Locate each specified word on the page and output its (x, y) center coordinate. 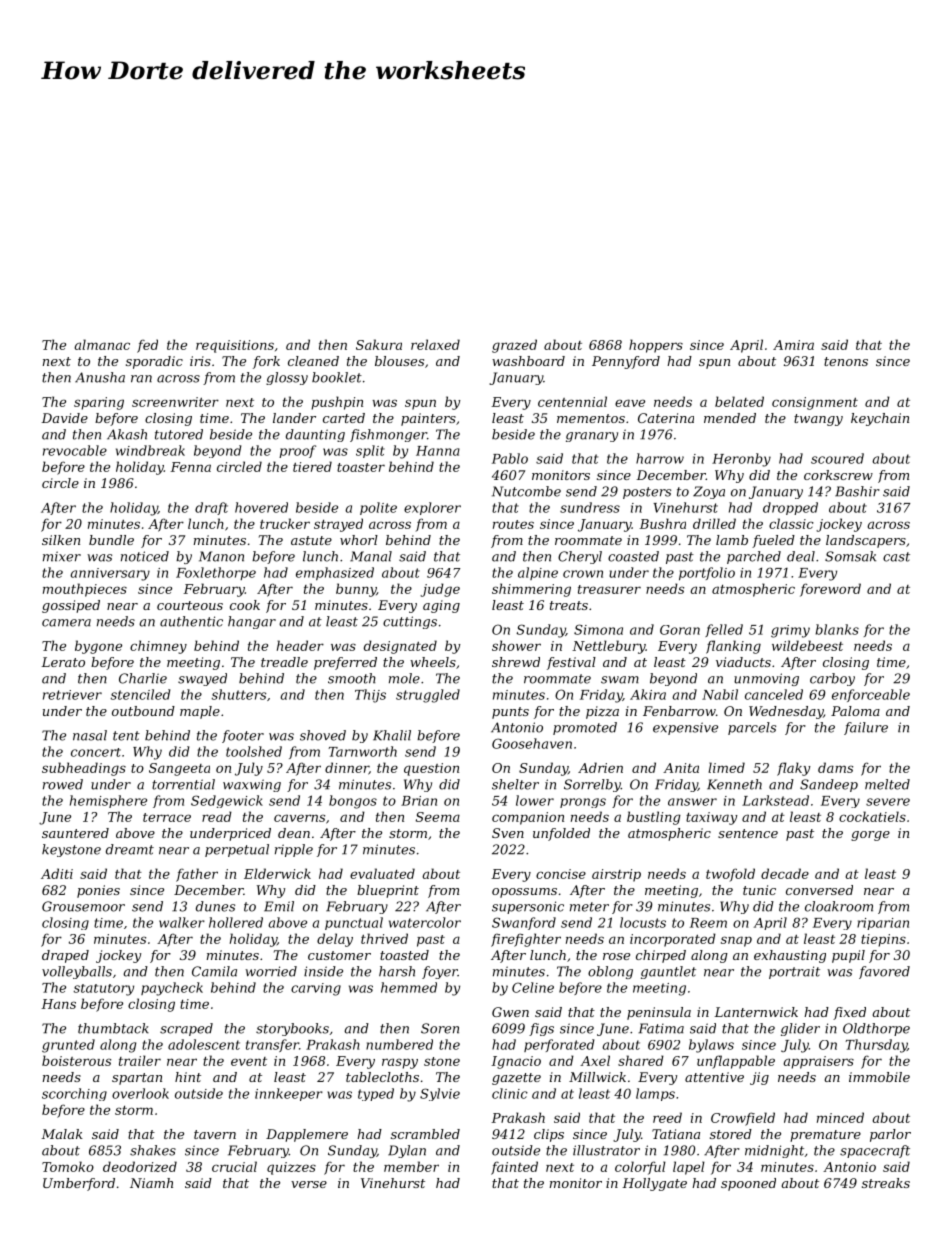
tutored (179, 434)
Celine (533, 987)
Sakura (379, 344)
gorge (870, 836)
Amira (793, 345)
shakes (153, 1150)
